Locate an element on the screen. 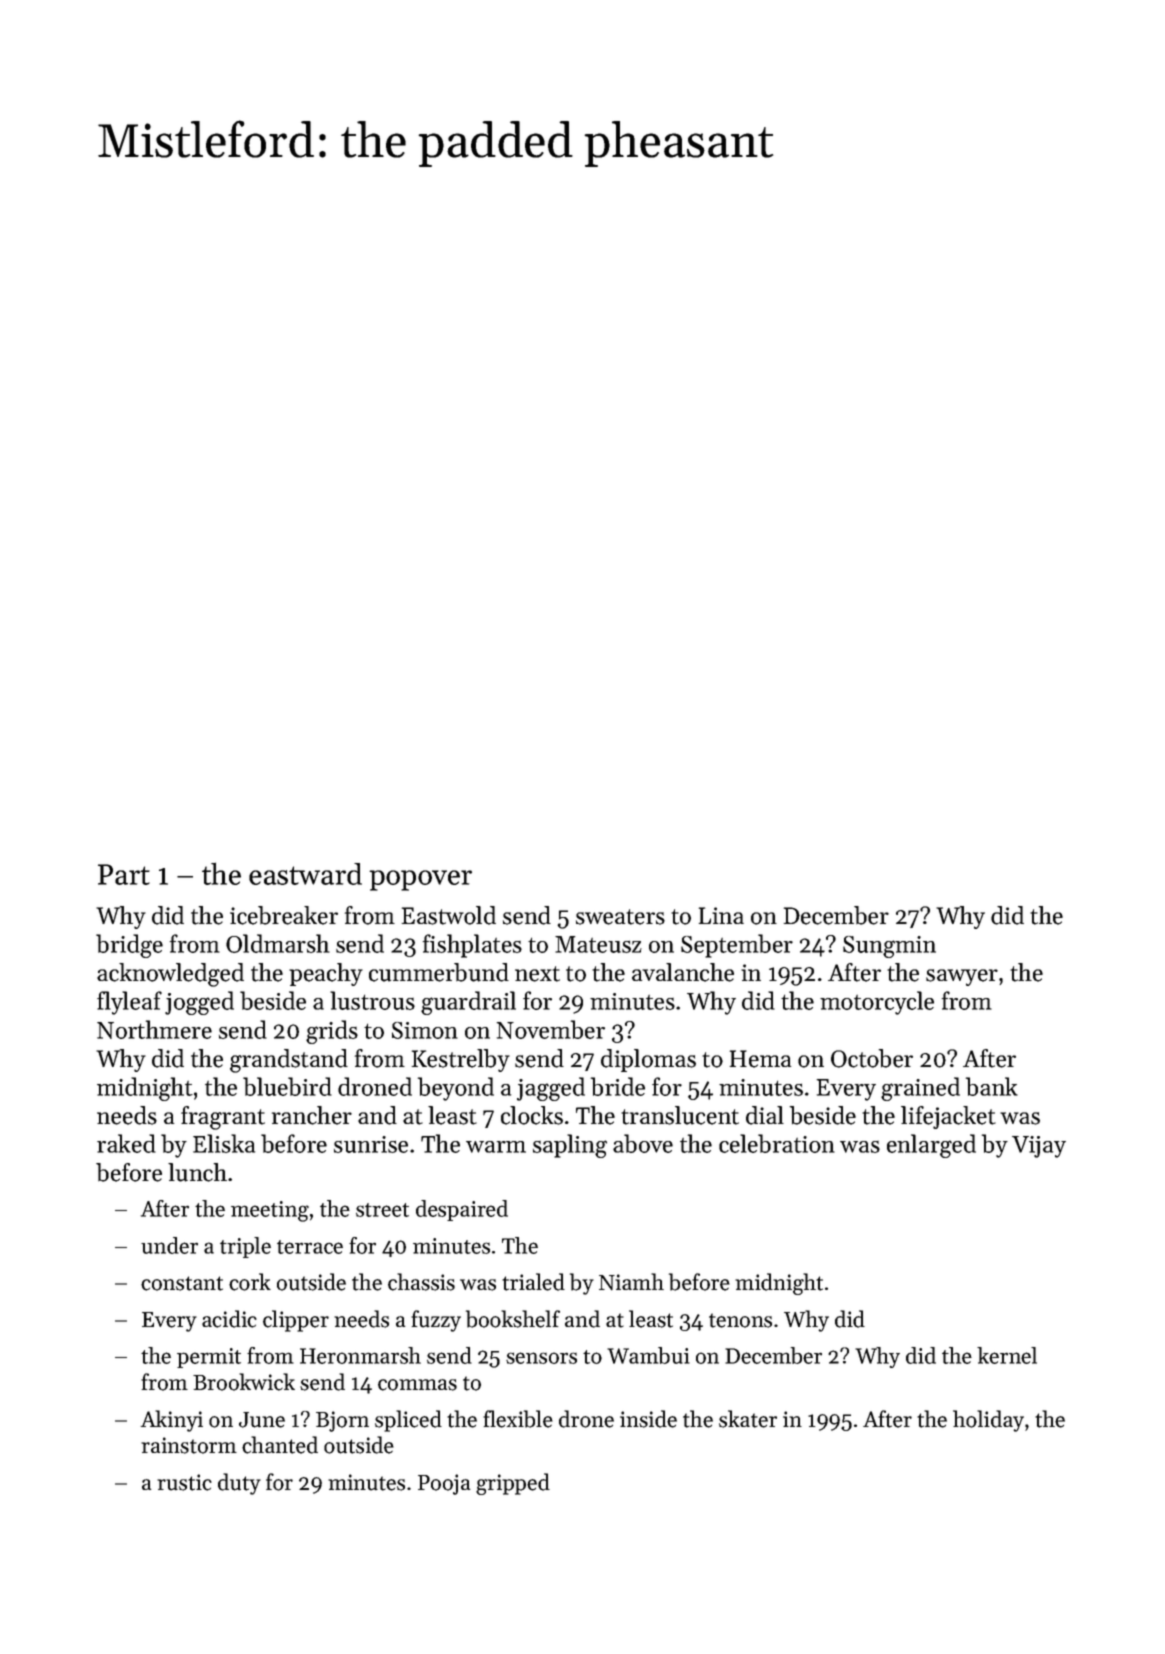 This screenshot has width=1165, height=1654. Part is located at coordinates (124, 874).
